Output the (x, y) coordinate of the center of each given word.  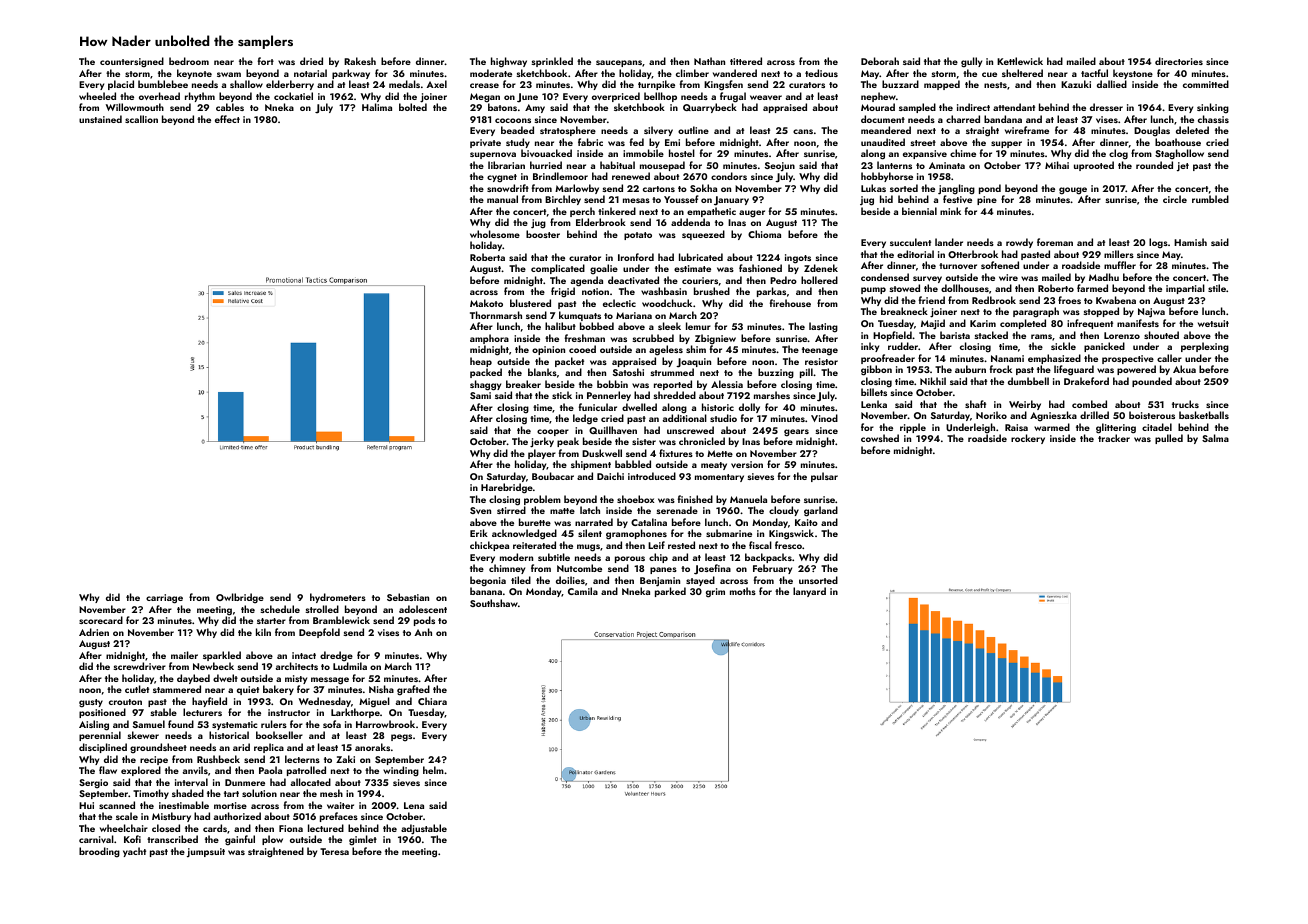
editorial (915, 254)
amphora (489, 339)
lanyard (809, 592)
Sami (480, 395)
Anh (423, 632)
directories (1179, 61)
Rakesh (360, 61)
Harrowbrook (385, 724)
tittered (746, 61)
